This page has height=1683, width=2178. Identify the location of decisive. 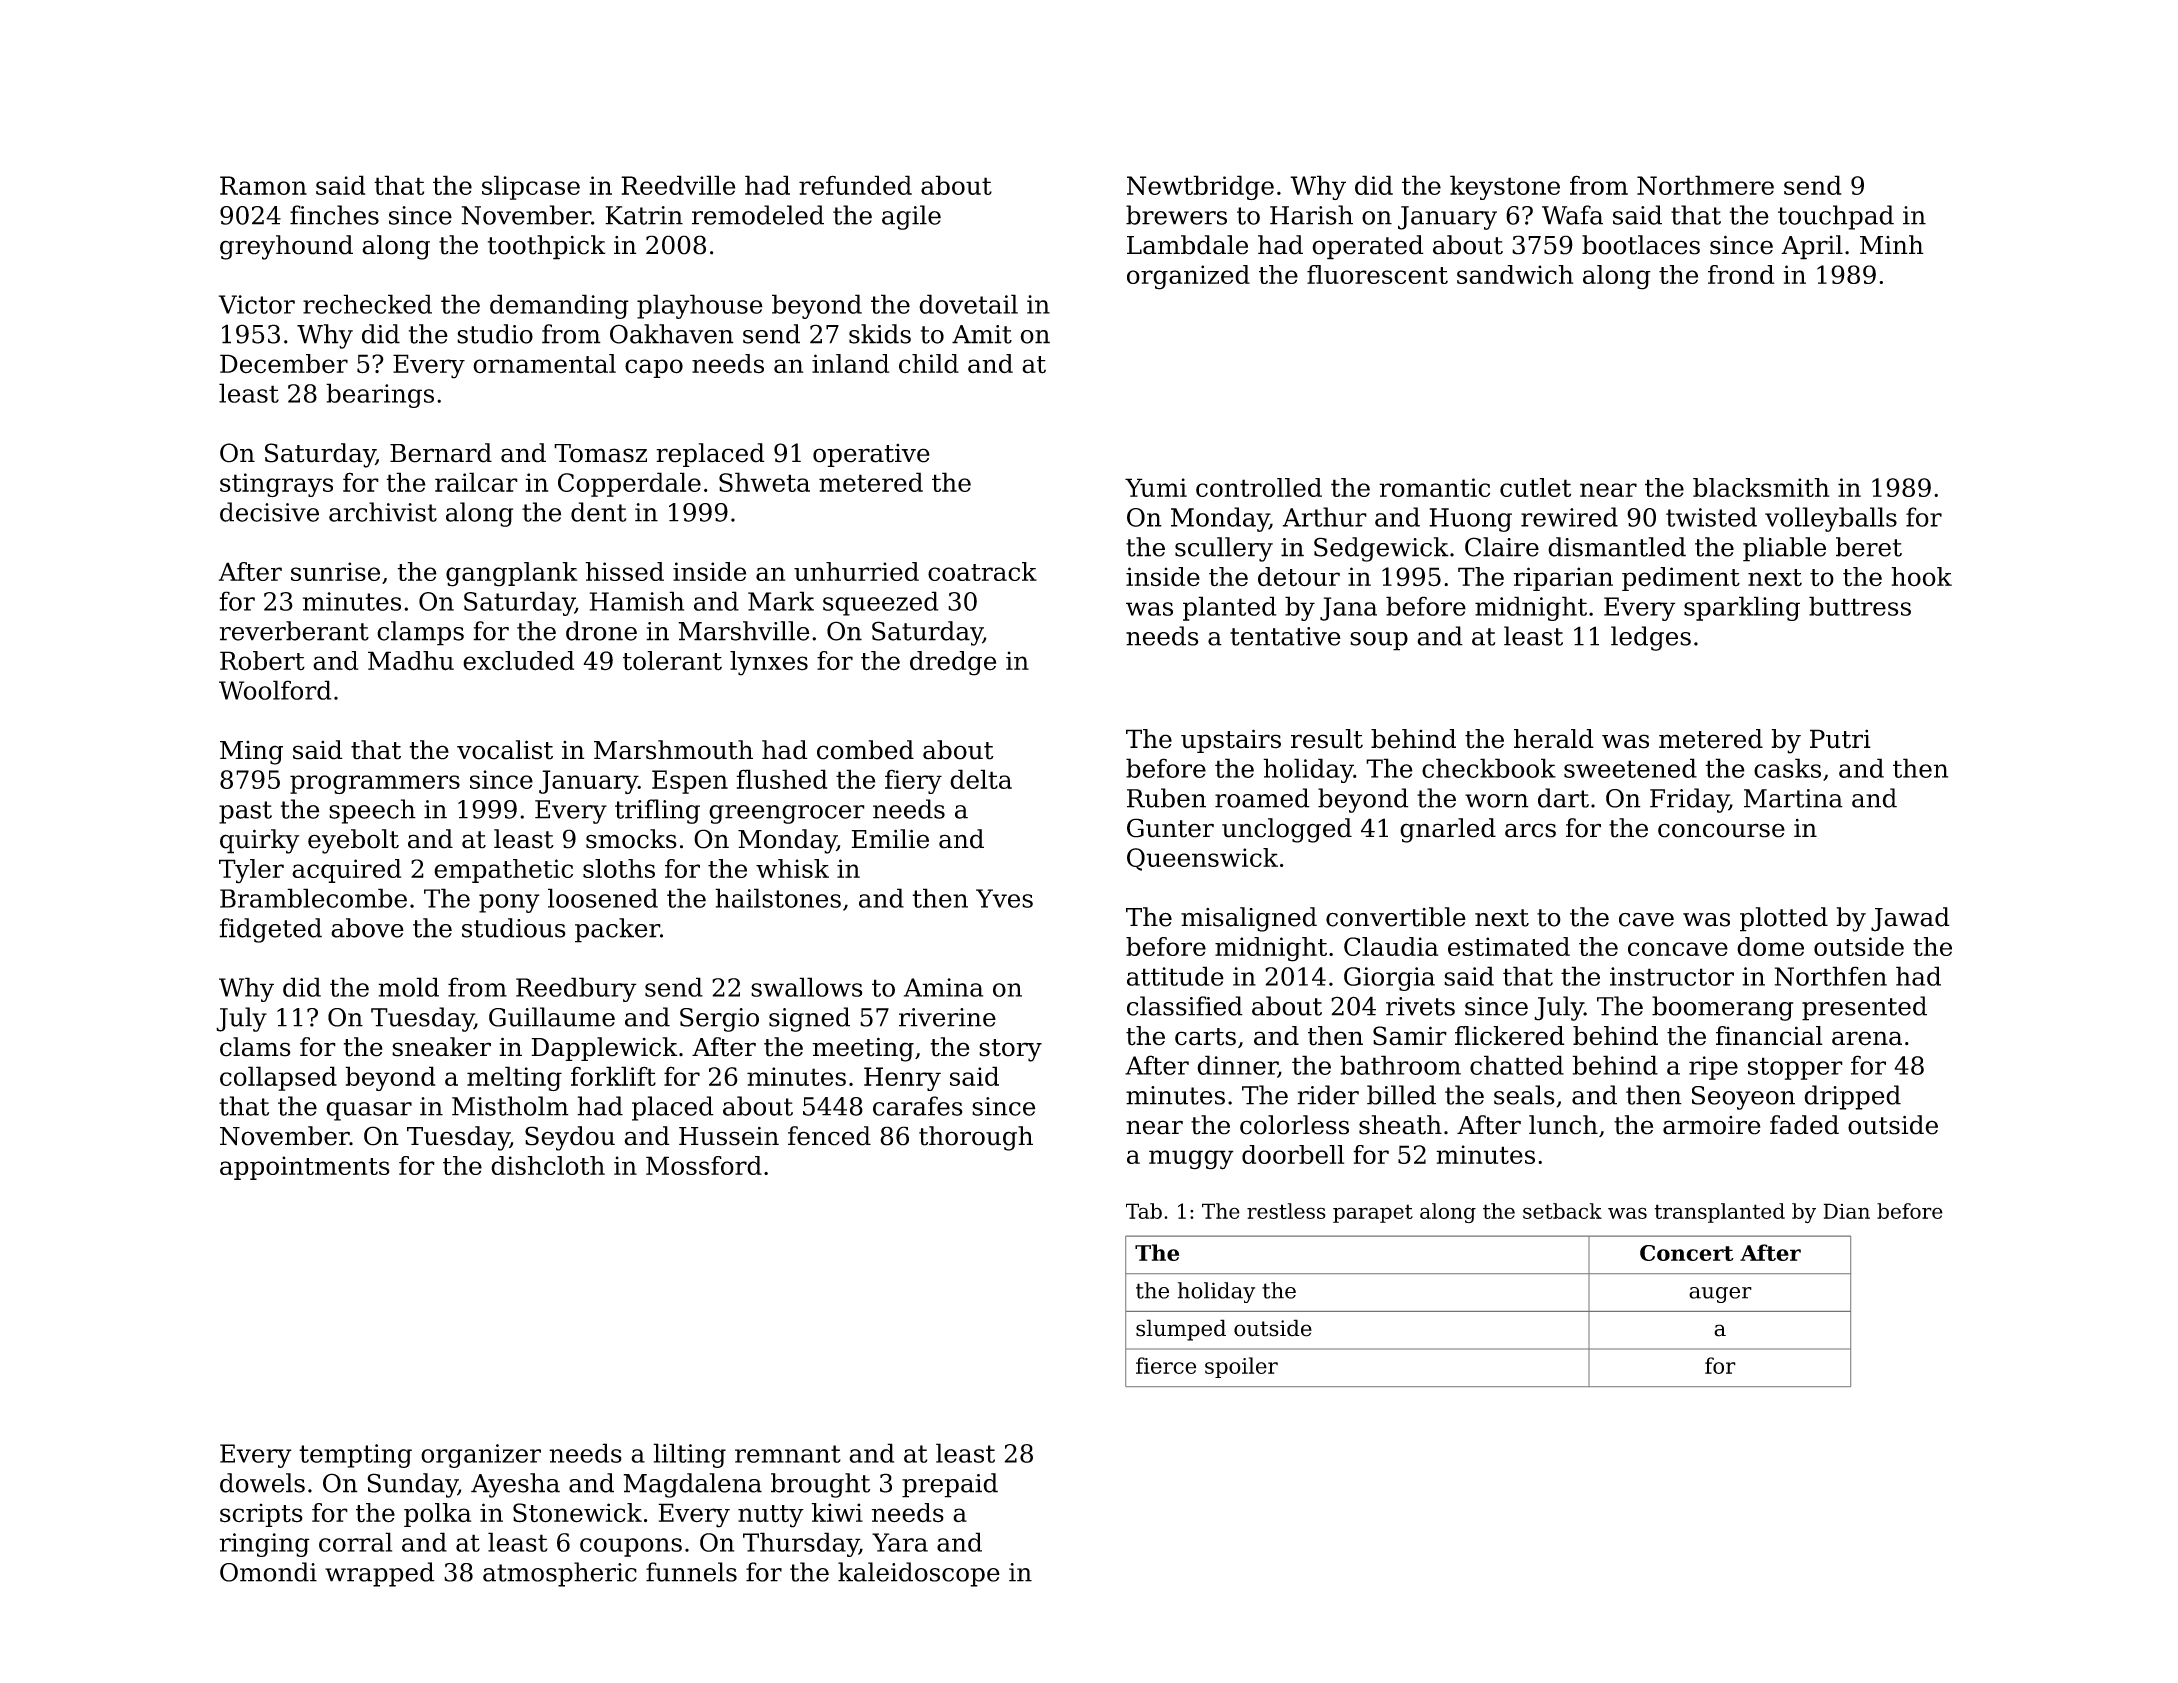
(269, 512).
